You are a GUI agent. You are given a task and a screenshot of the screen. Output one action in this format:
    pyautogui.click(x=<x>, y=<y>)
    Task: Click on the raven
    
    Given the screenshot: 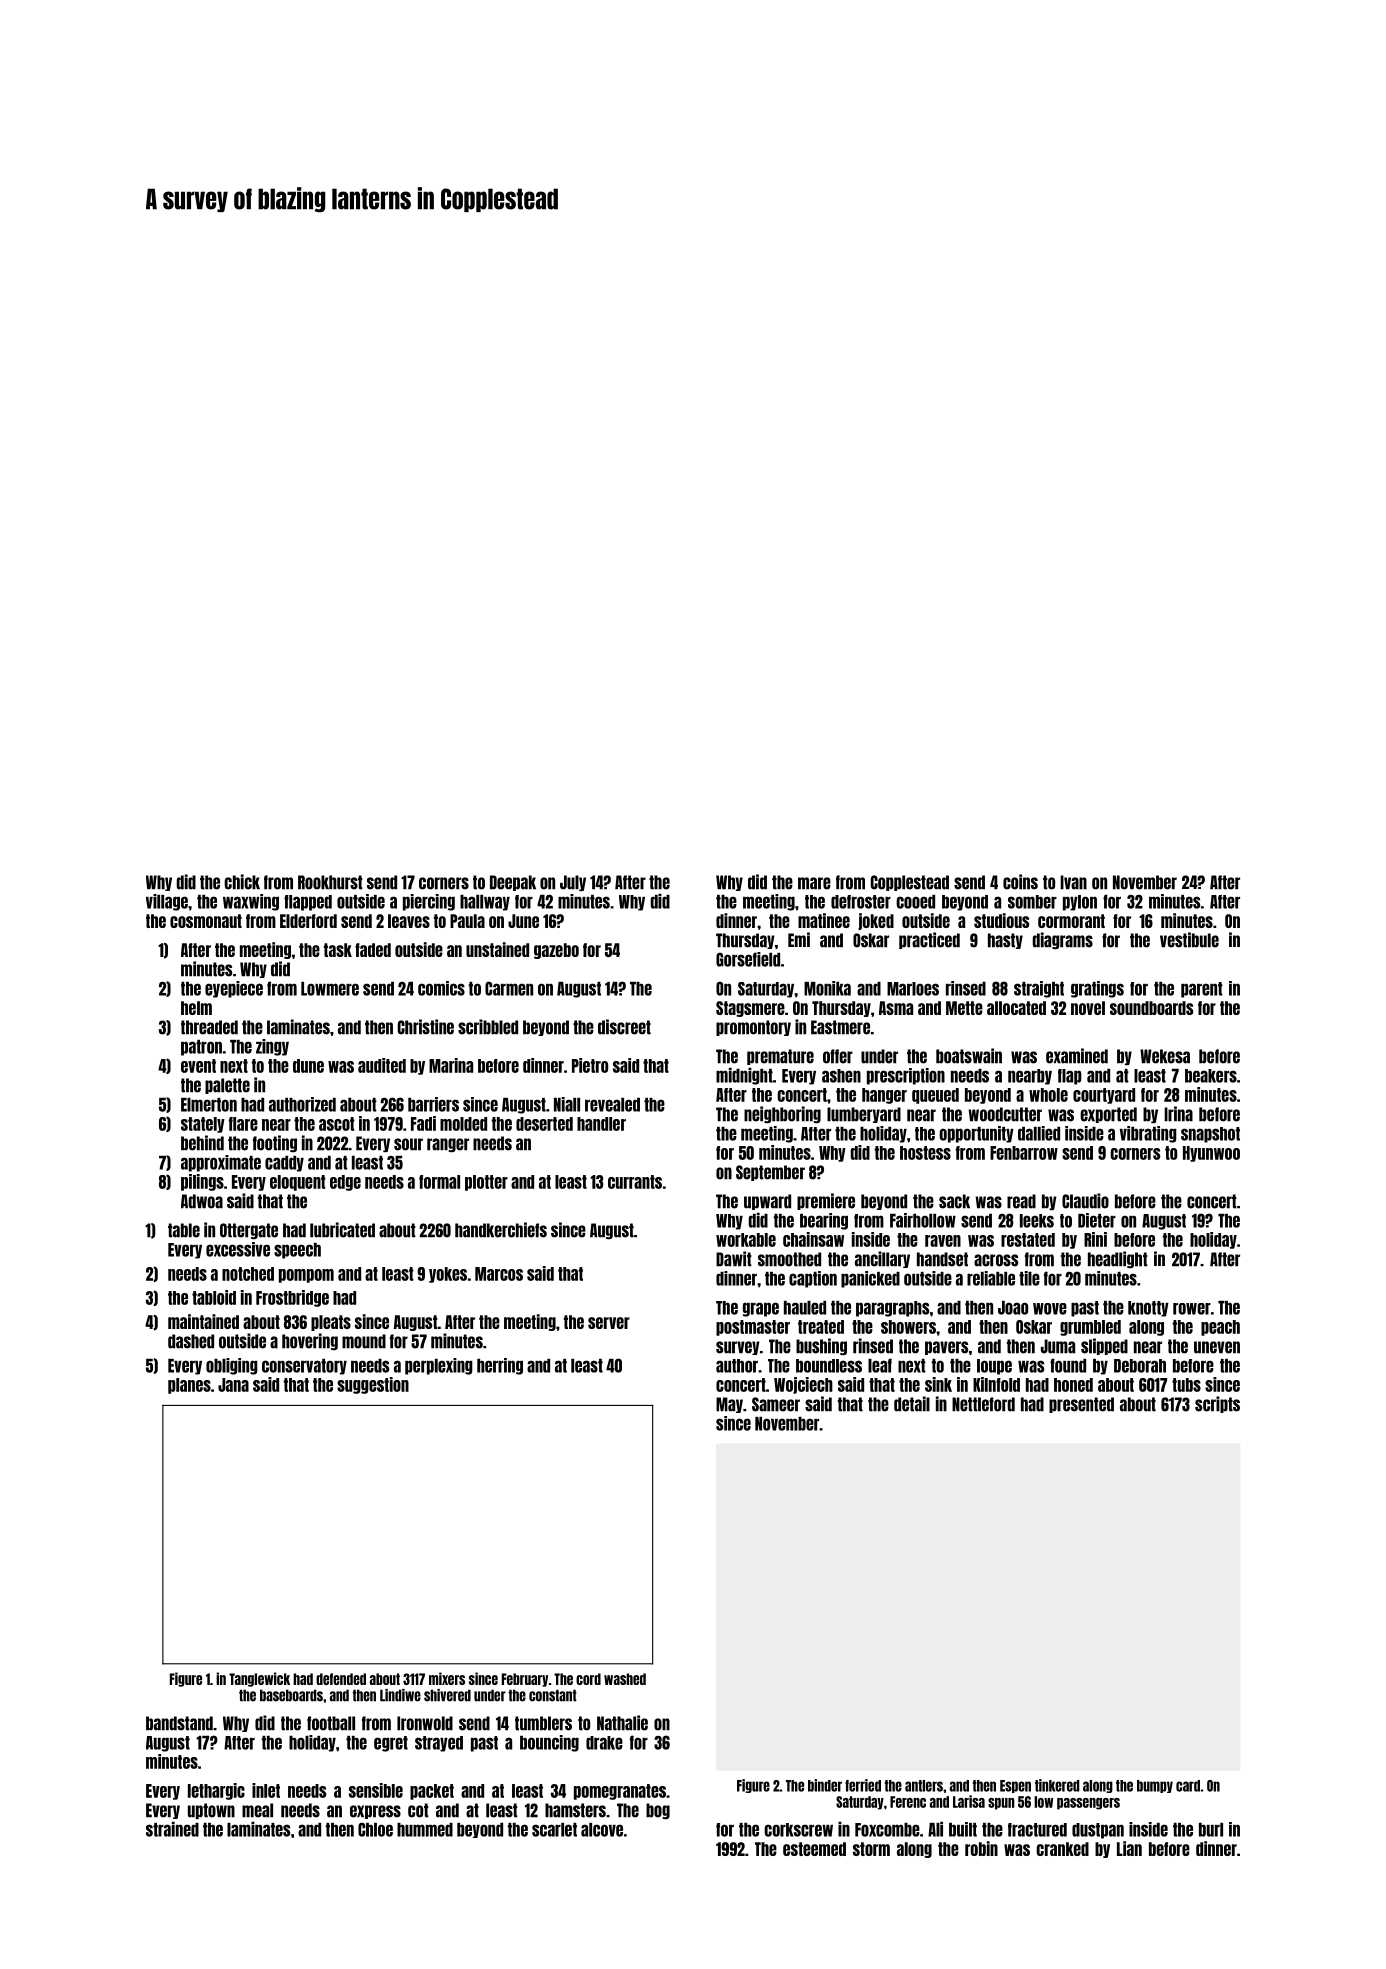 What is the action you would take?
    pyautogui.click(x=943, y=1241)
